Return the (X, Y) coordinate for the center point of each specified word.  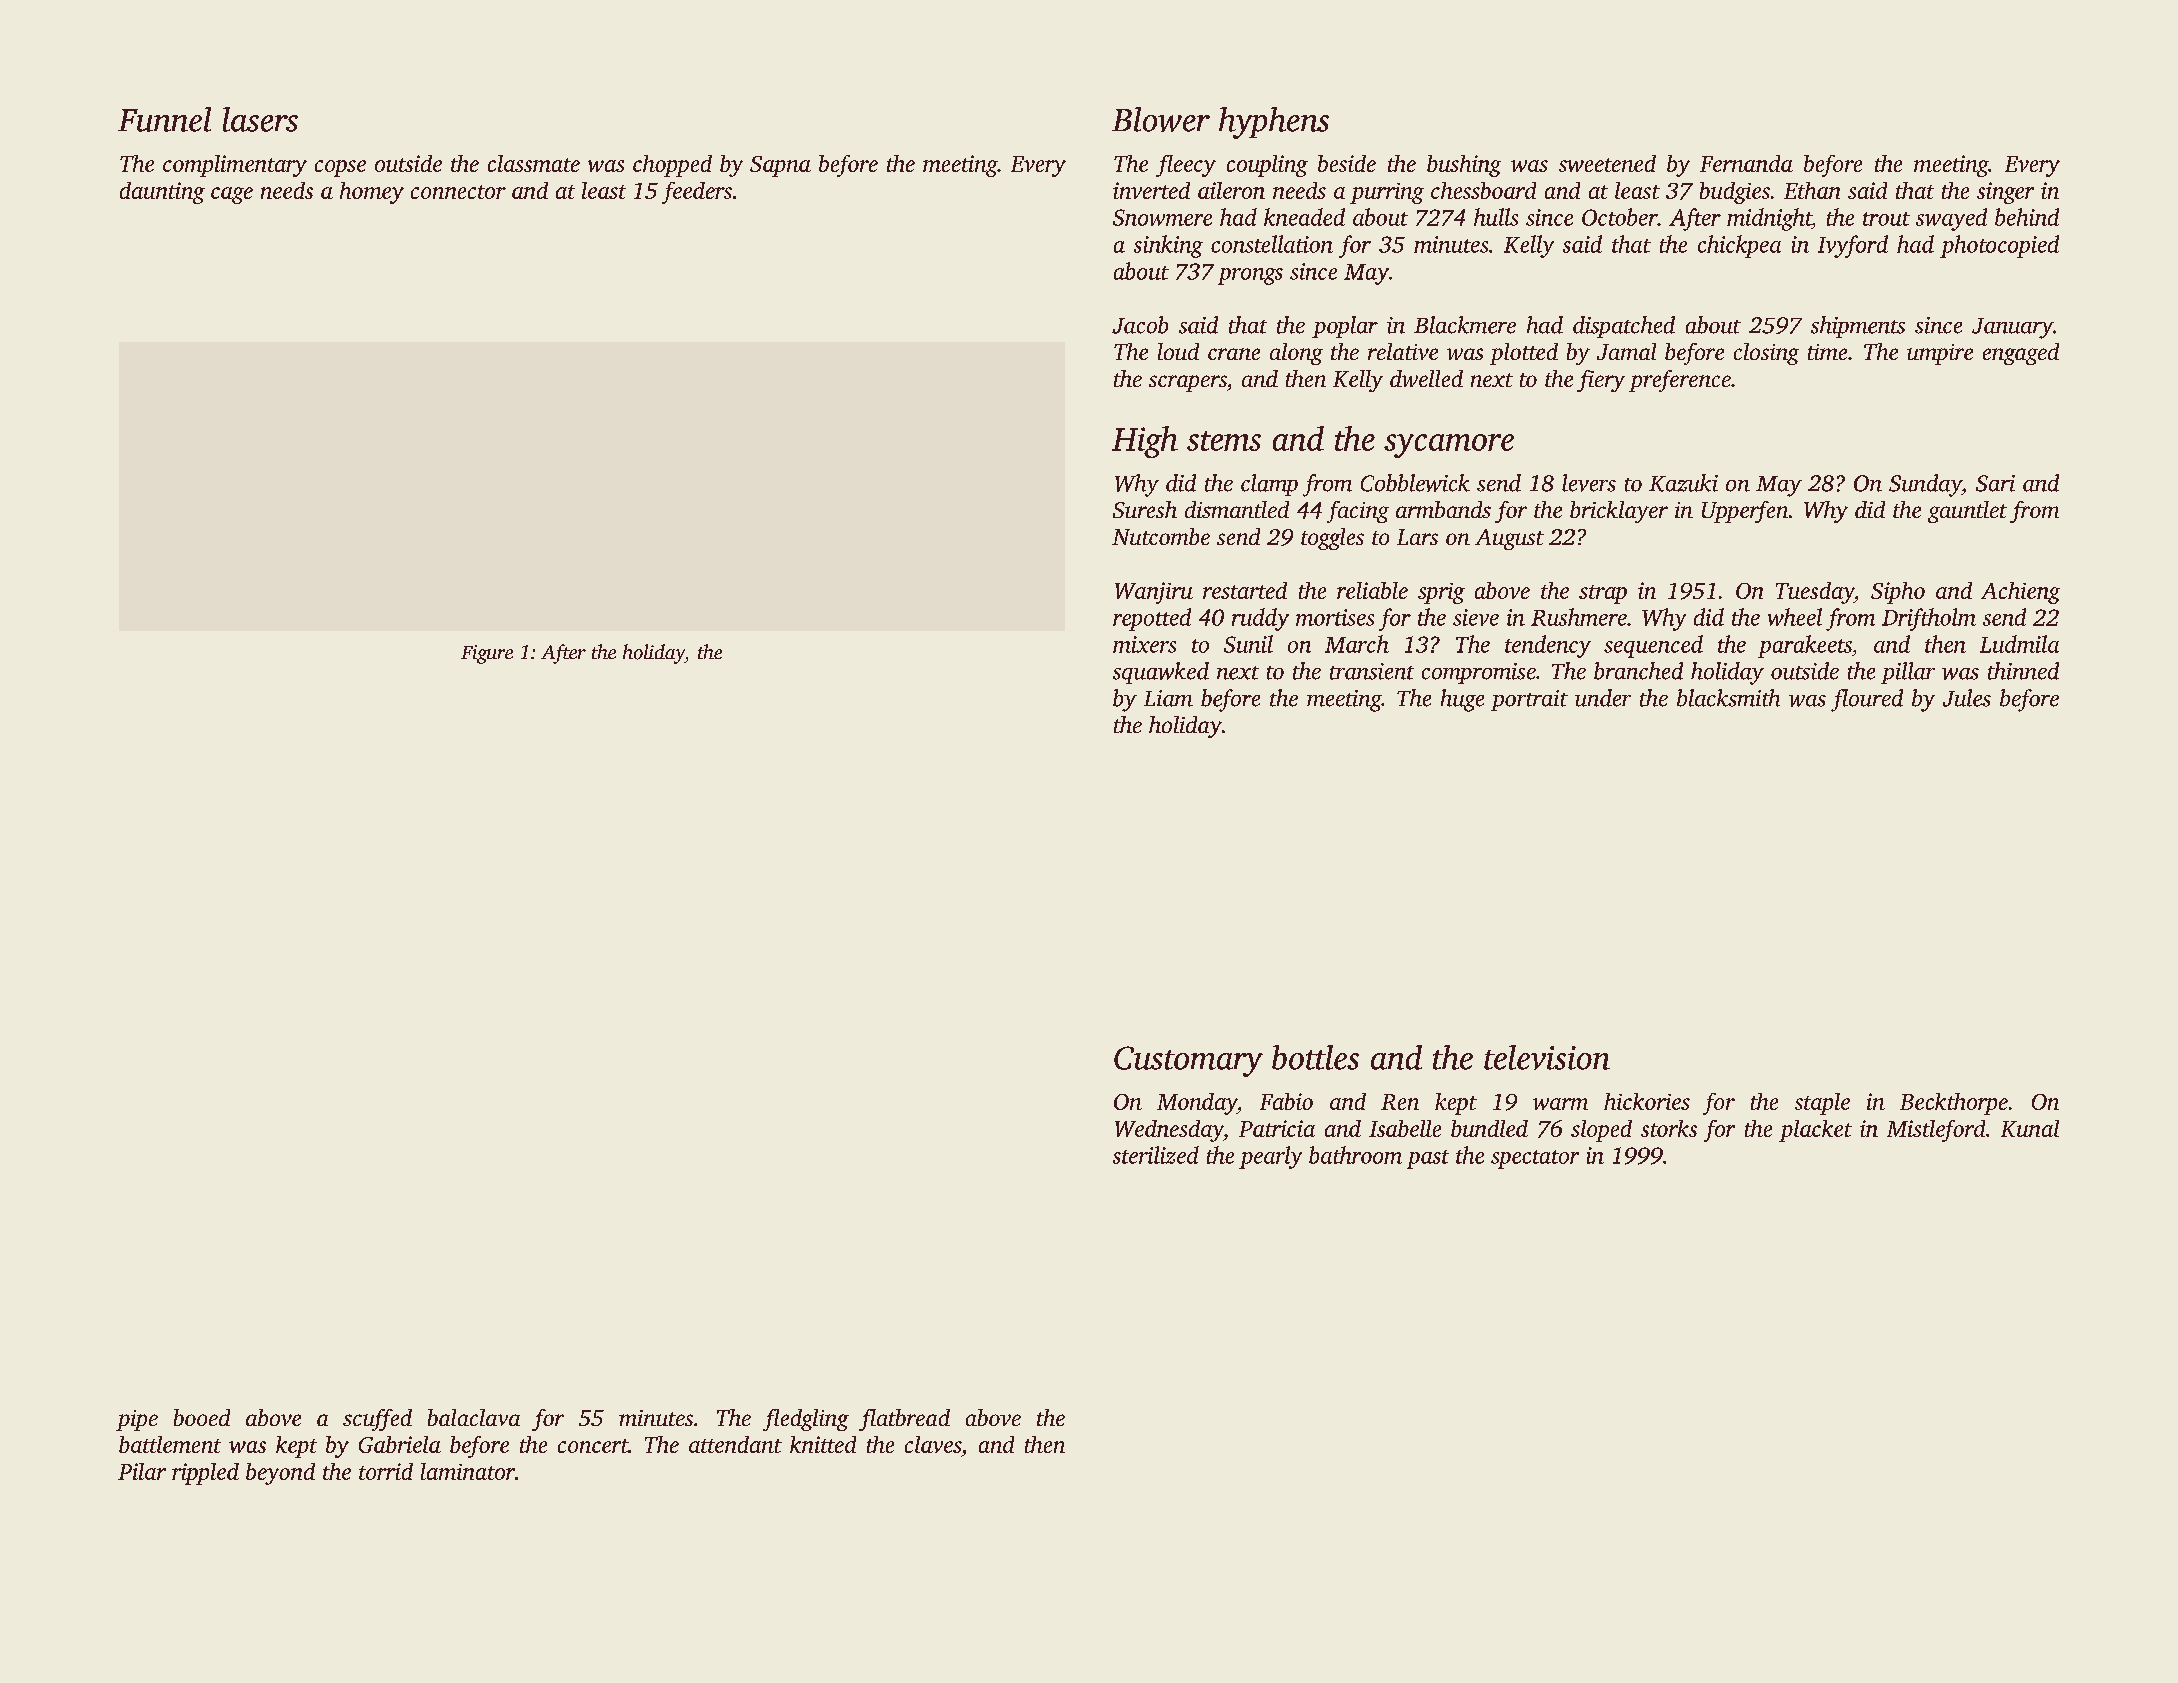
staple (1822, 1104)
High (1145, 442)
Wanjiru (1154, 593)
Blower (1161, 119)
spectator (1535, 1159)
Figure (487, 654)
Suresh (1145, 509)
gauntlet (1967, 512)
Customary (1188, 1061)
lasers (260, 119)
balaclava (474, 1417)
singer (2005, 193)
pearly (1270, 1157)
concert (593, 1446)
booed (202, 1417)
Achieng (2020, 593)
